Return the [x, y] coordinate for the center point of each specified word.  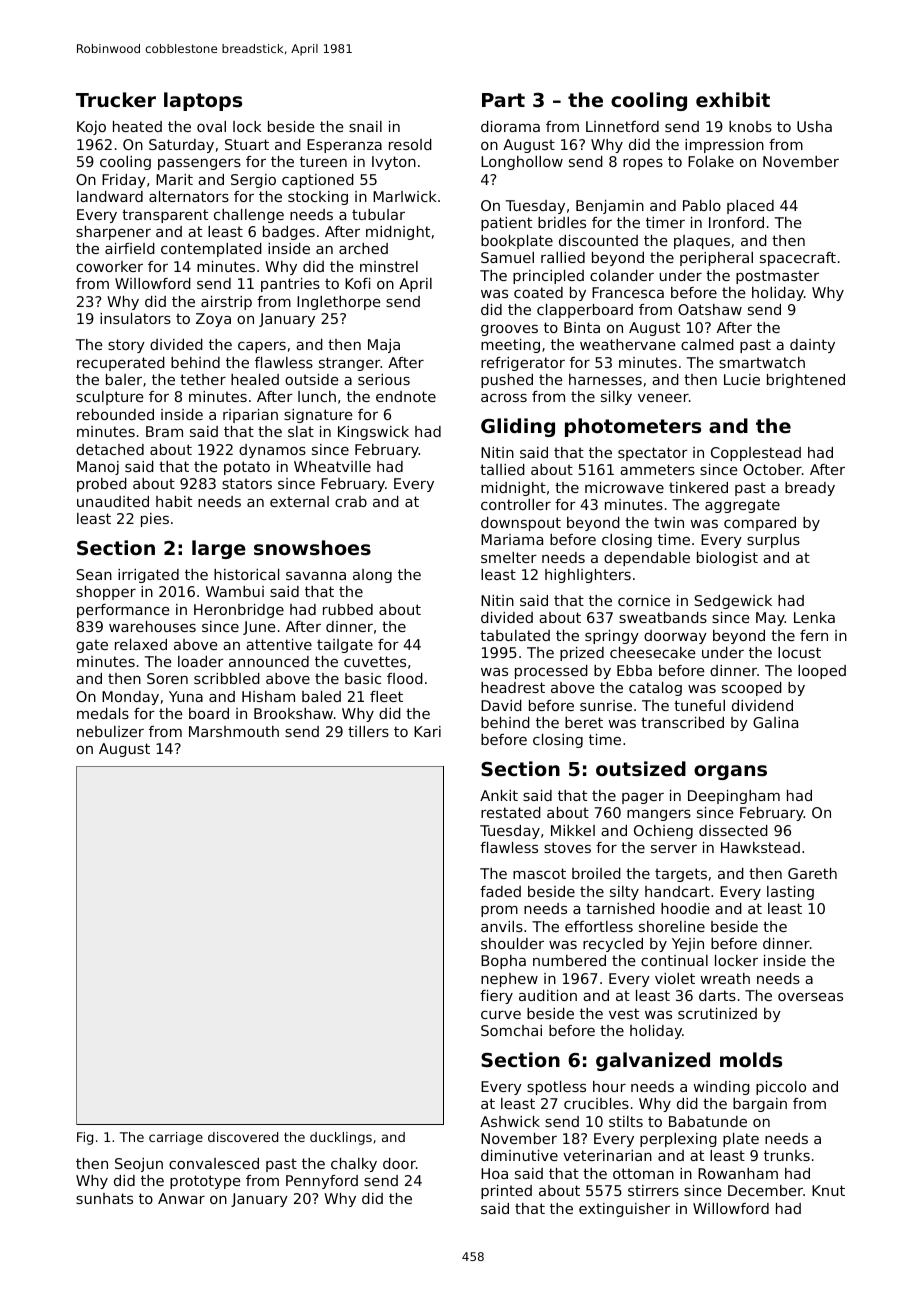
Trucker [116, 99]
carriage [176, 1138]
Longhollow [522, 163]
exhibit [733, 99]
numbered [569, 960]
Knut [828, 1190]
